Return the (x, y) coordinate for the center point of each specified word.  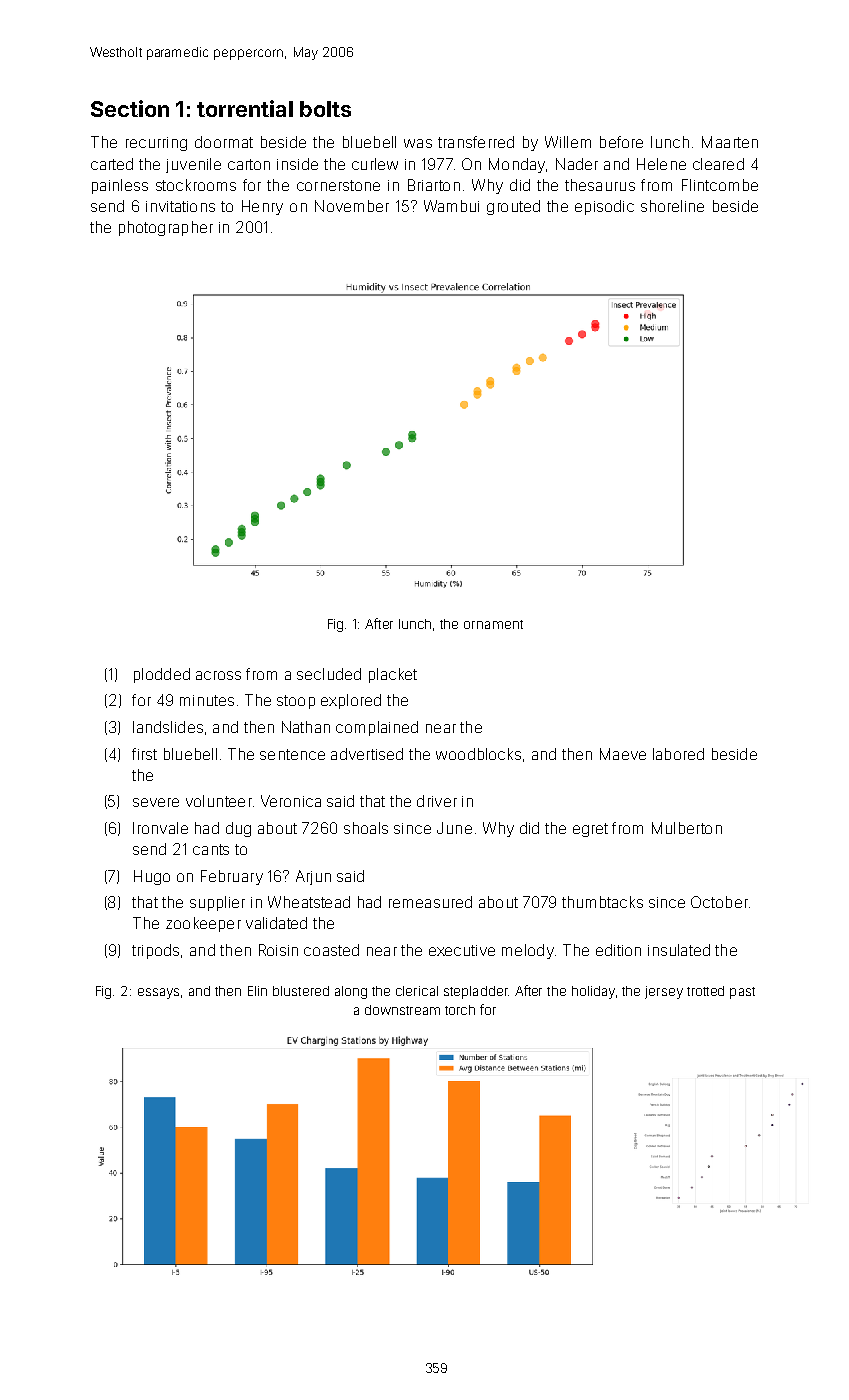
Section (130, 108)
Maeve (623, 754)
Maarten (730, 142)
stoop (296, 702)
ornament (493, 624)
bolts (325, 109)
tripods (155, 951)
